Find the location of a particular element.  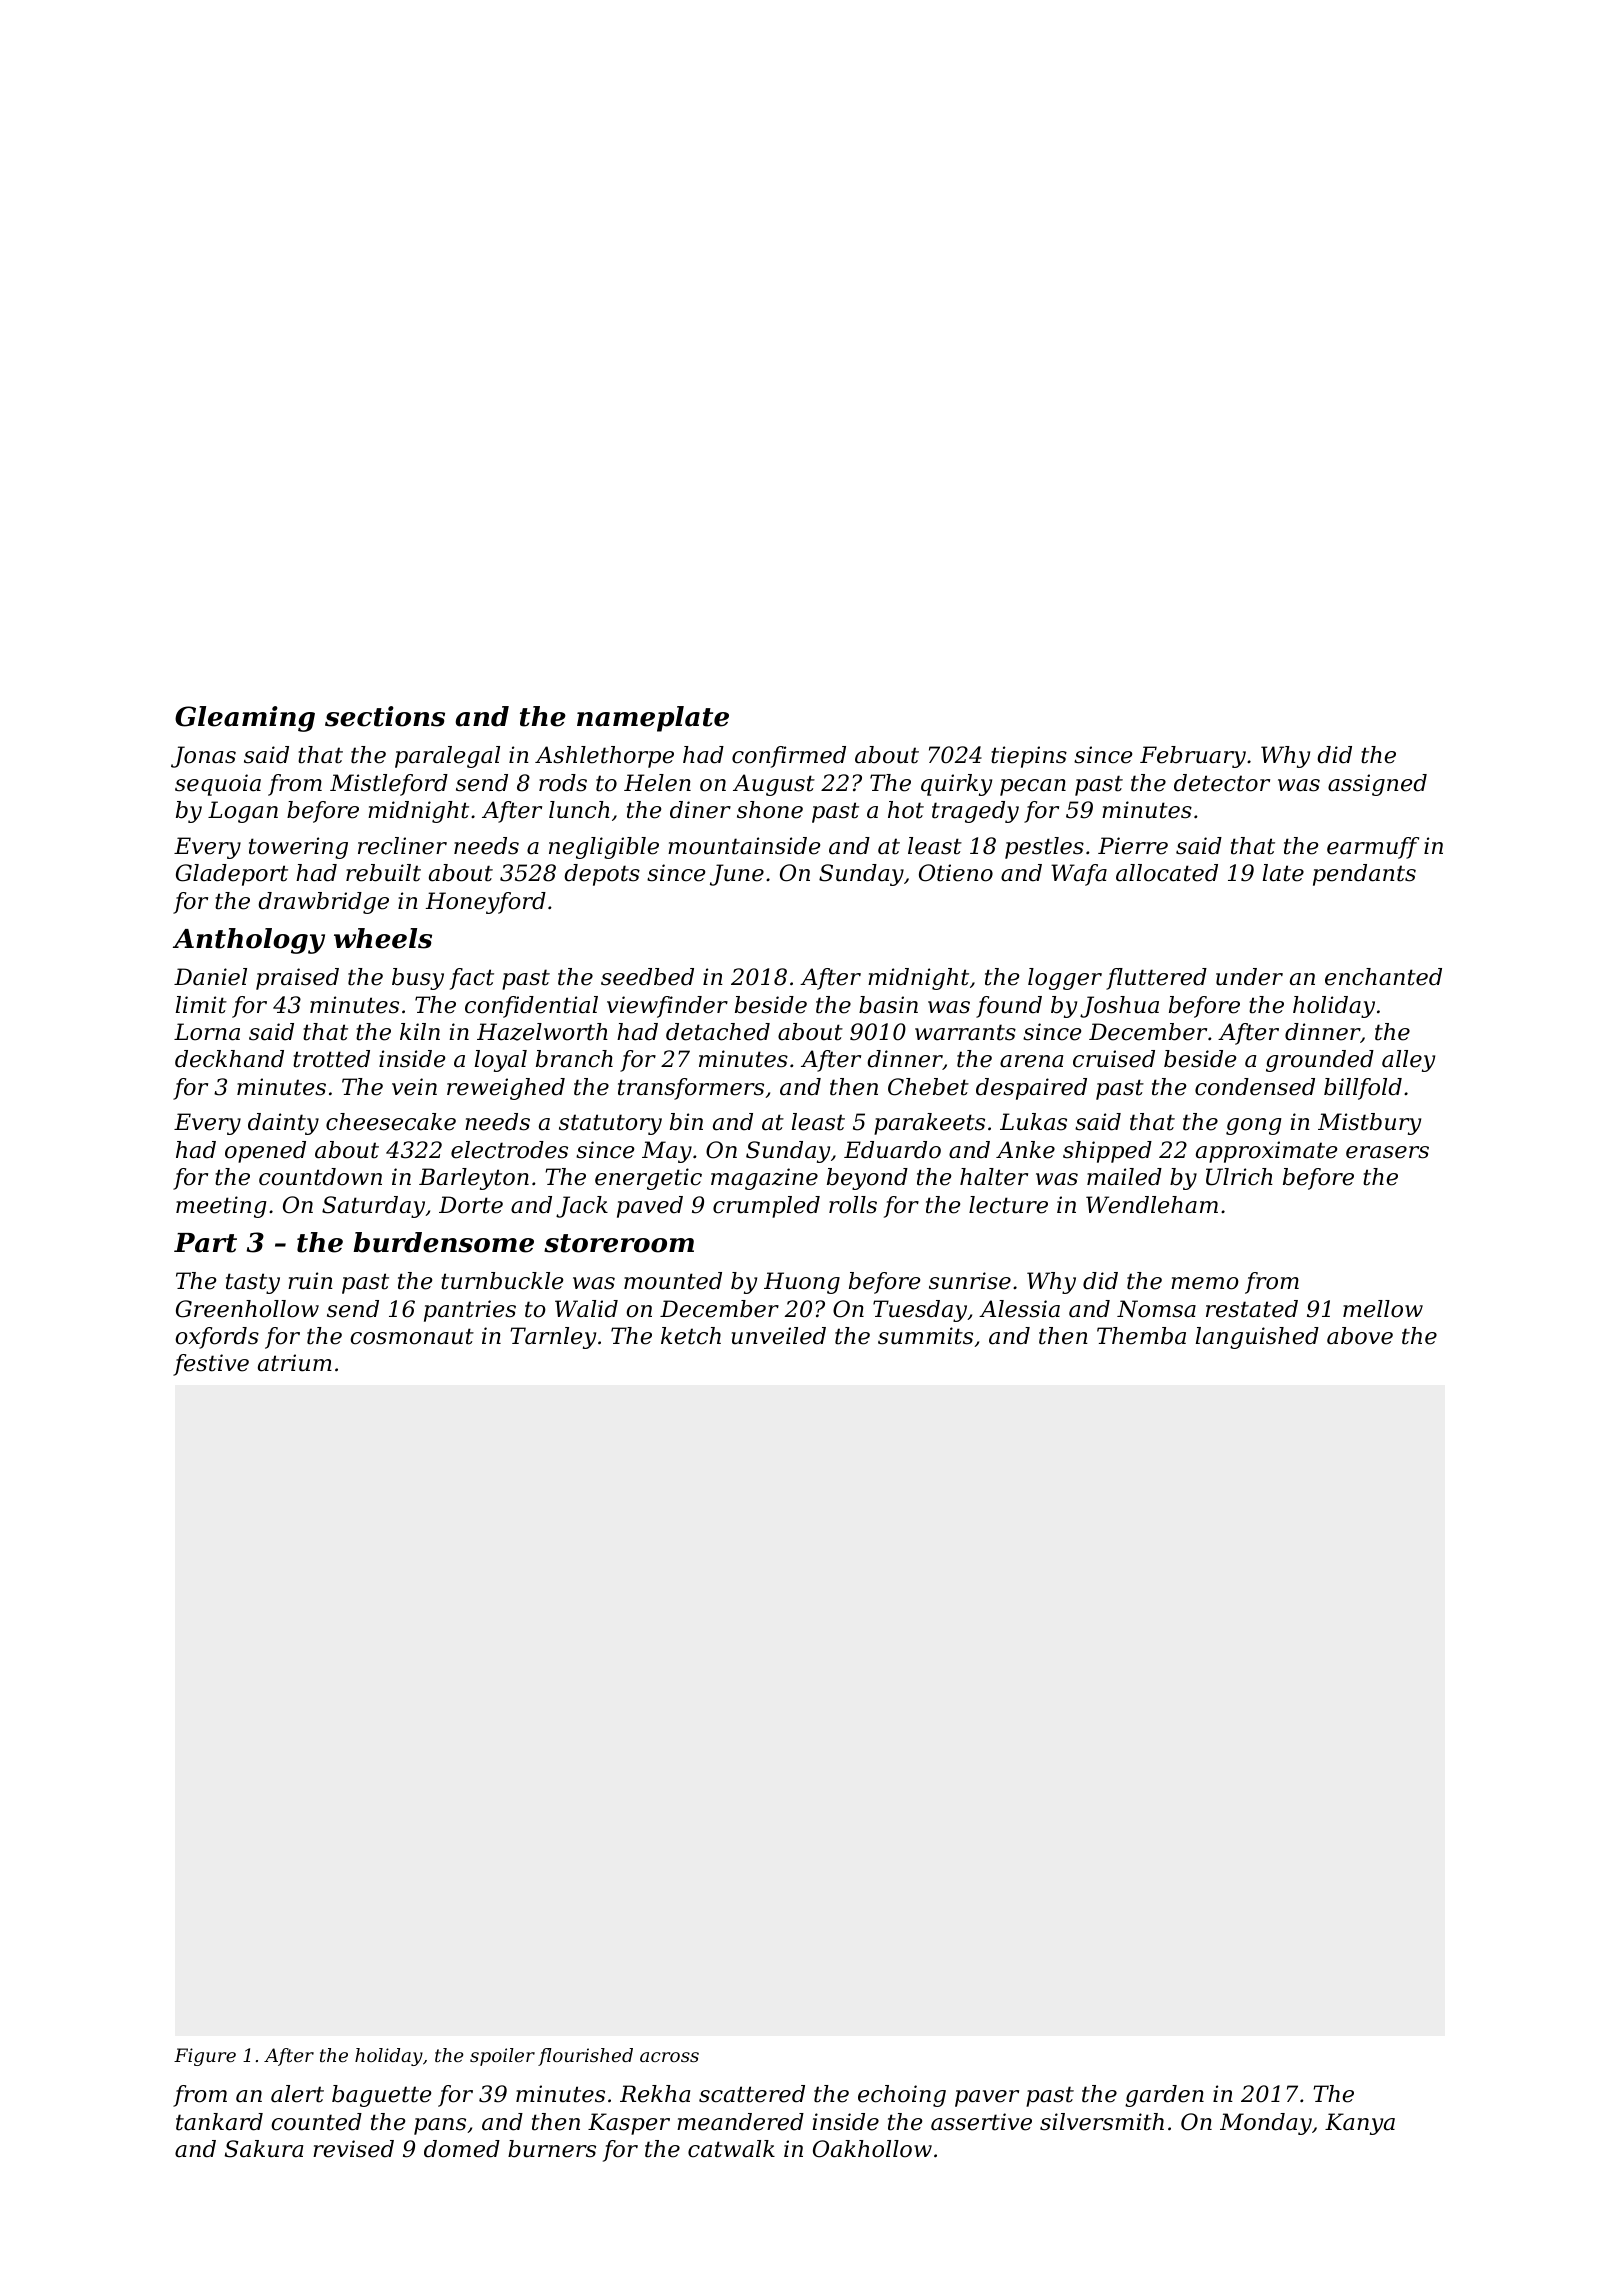

logger is located at coordinates (1065, 979).
